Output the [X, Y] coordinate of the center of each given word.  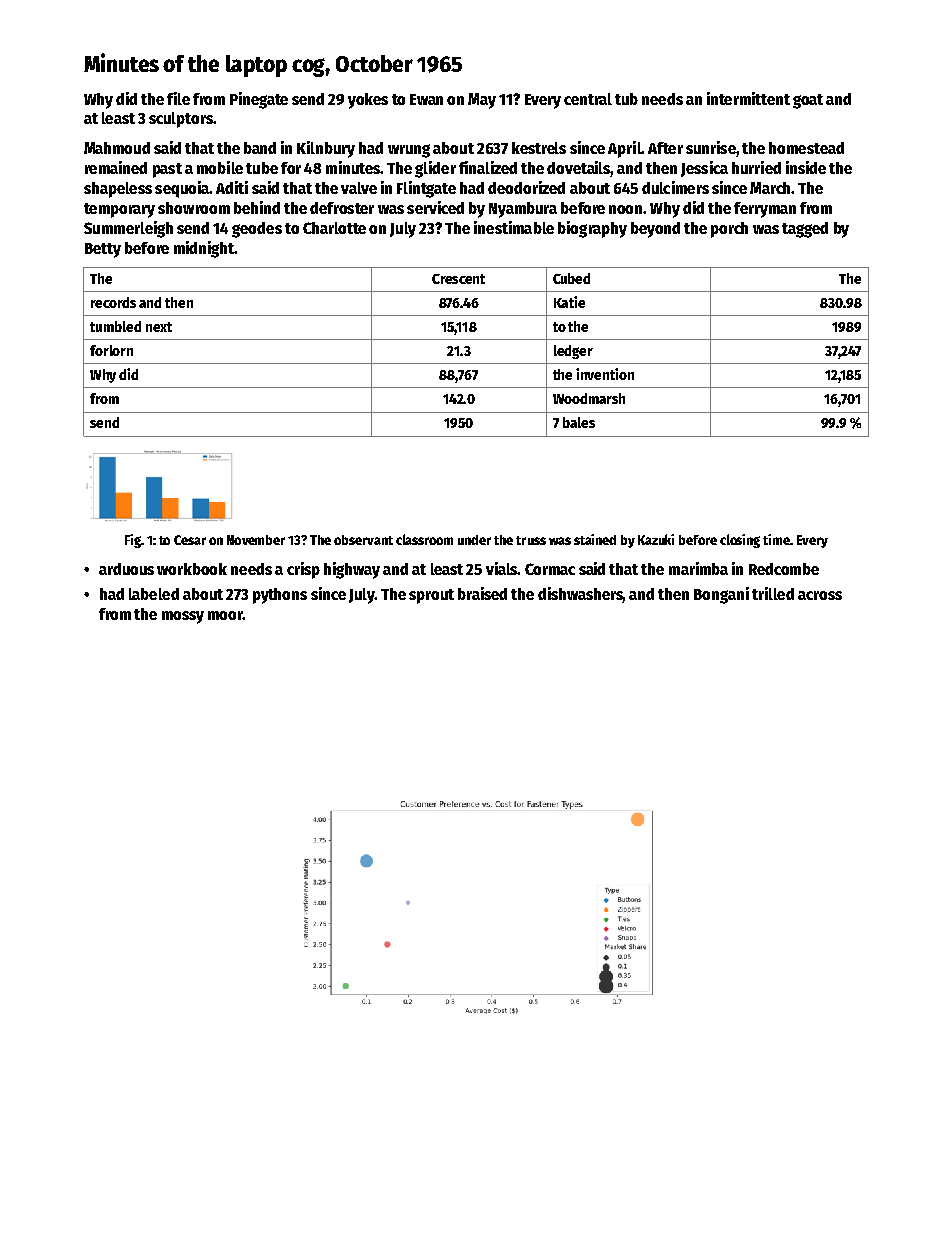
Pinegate [259, 100]
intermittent [748, 98]
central [588, 99]
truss [531, 540]
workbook [192, 569]
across [820, 595]
